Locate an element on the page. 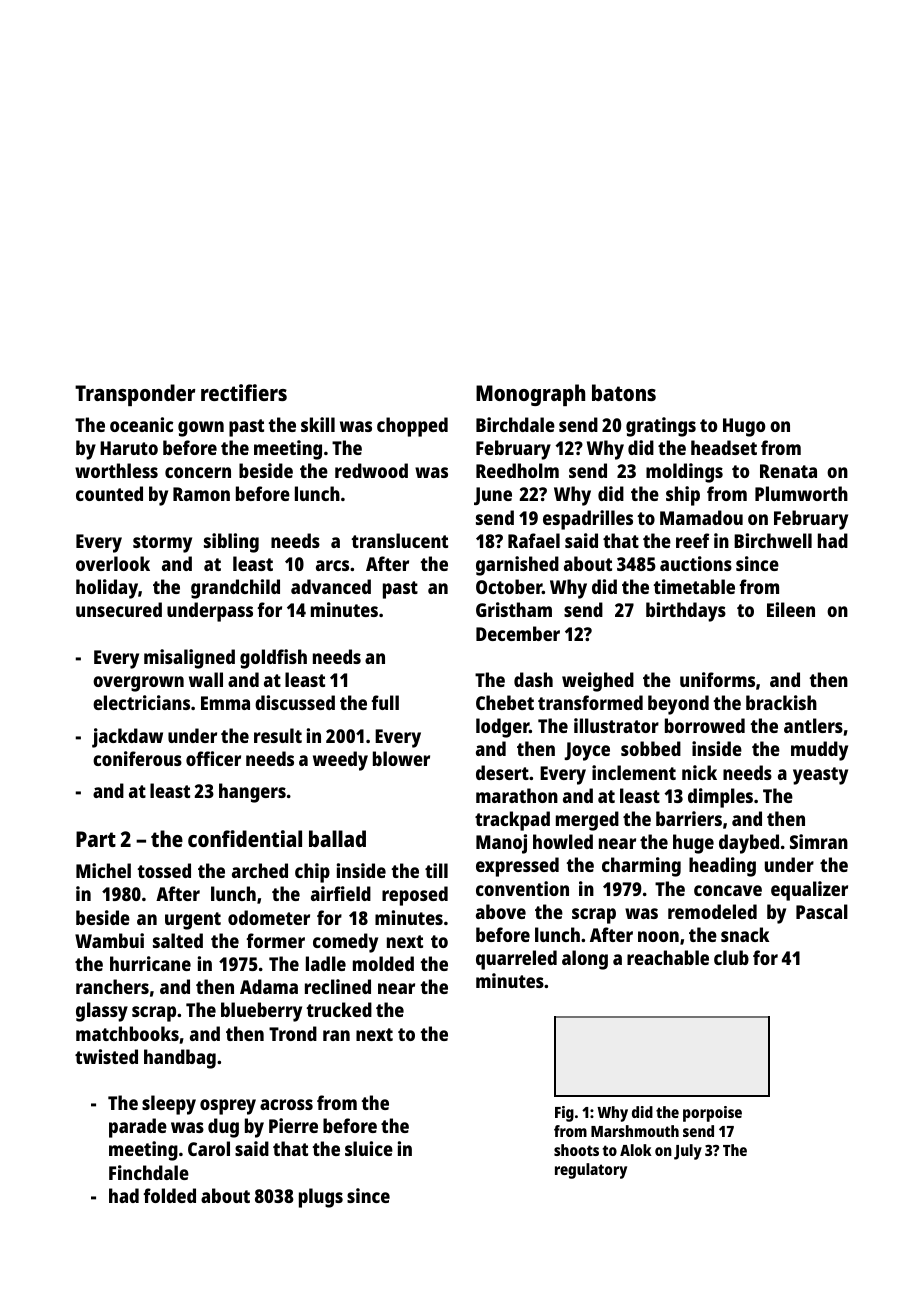 The height and width of the document is (1314, 924). dimples is located at coordinates (720, 798).
